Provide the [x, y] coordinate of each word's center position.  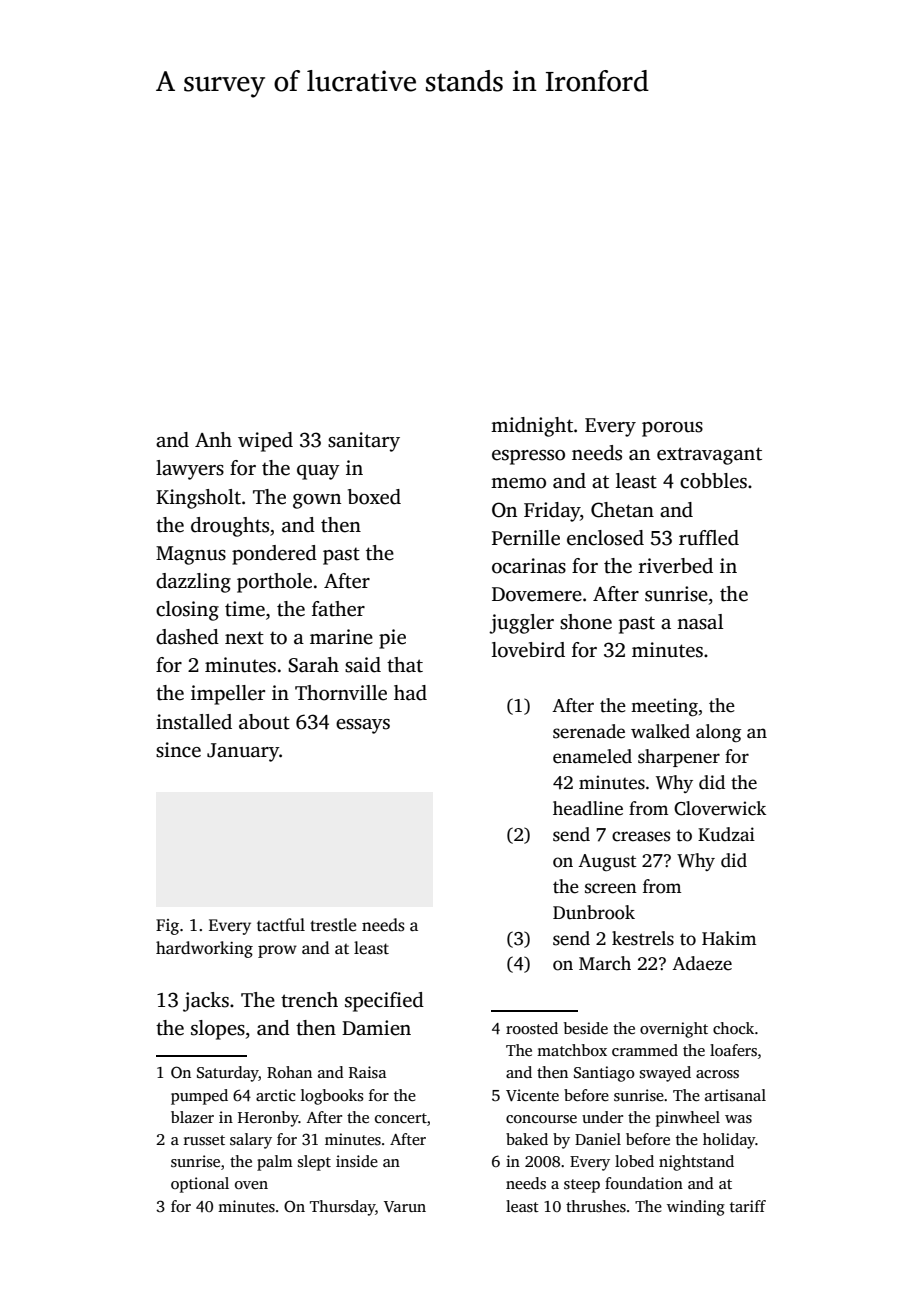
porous [672, 429]
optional [200, 1185]
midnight [532, 427]
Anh [213, 439]
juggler [521, 624]
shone [586, 622]
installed [194, 722]
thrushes [596, 1206]
